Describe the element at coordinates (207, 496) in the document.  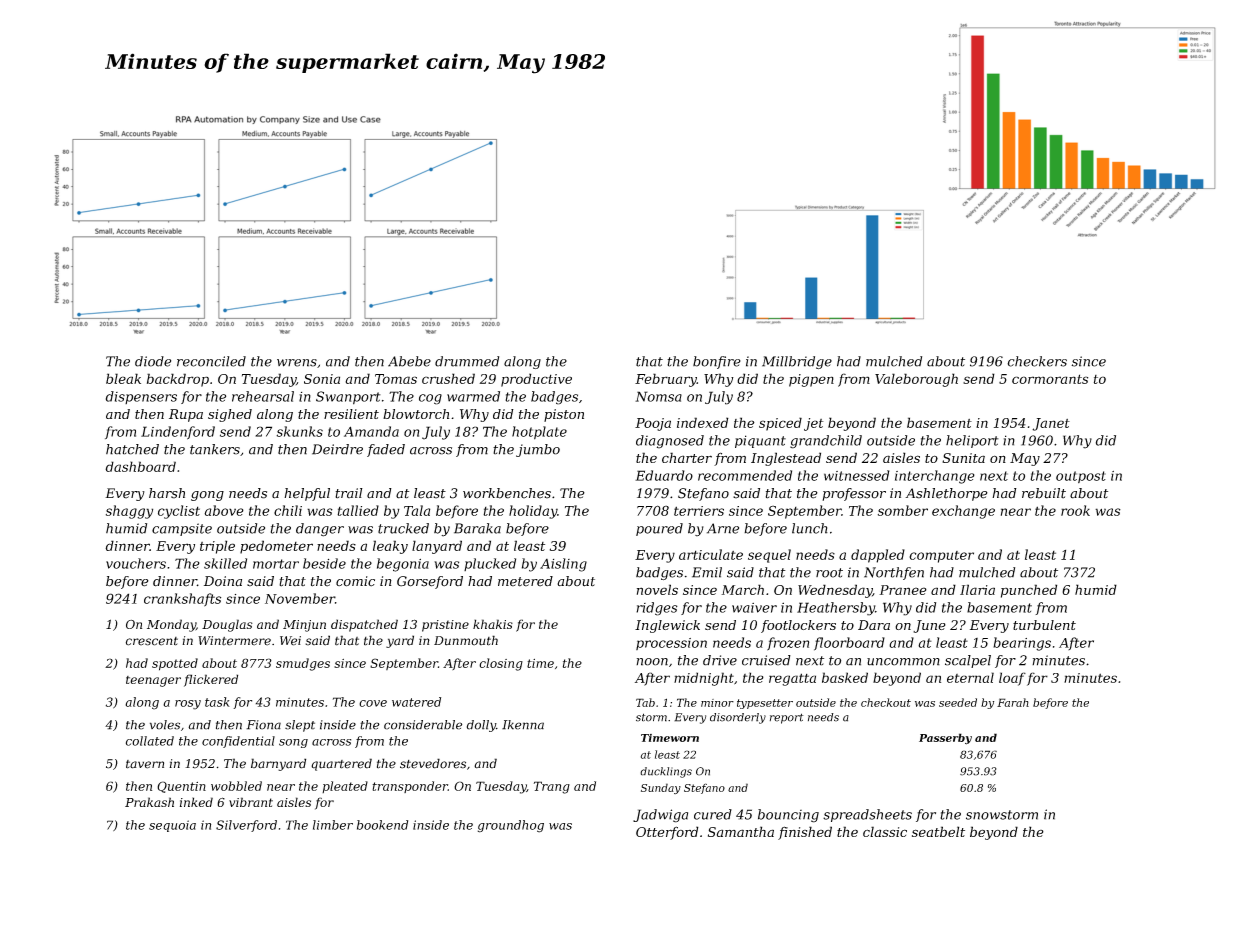
I see `gong` at that location.
